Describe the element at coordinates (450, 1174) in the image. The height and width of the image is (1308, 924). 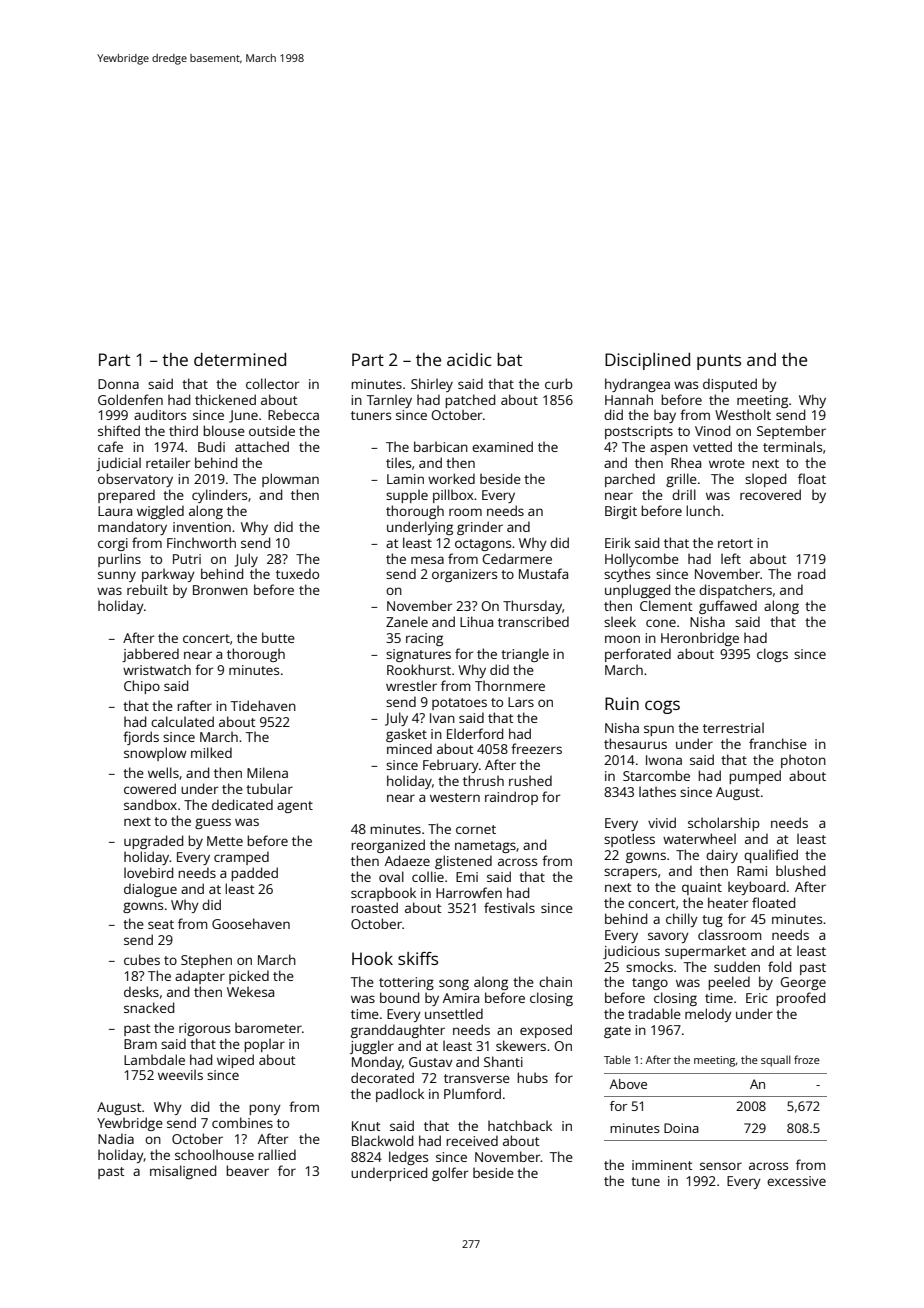
I see `golfer` at that location.
